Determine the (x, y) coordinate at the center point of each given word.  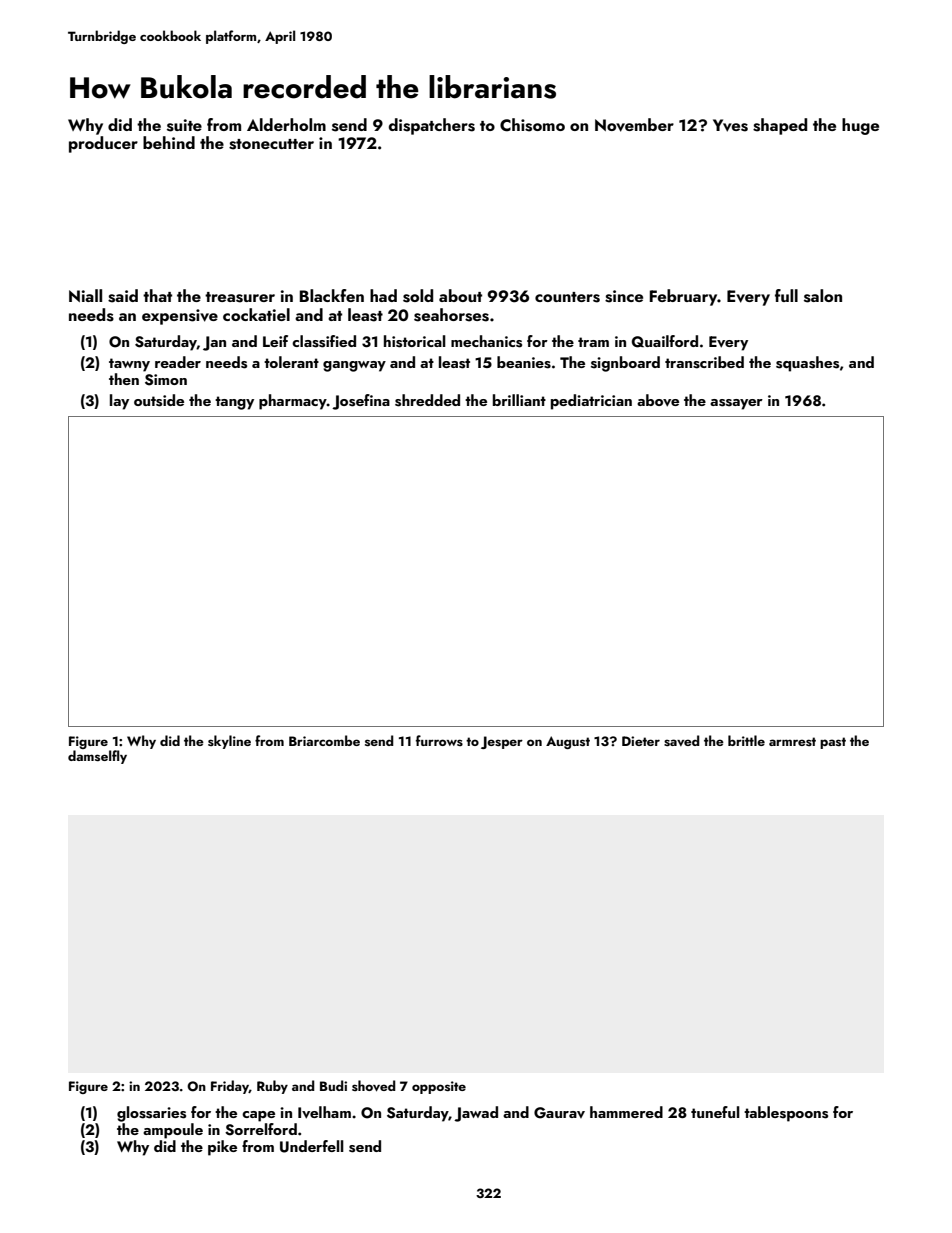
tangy (234, 403)
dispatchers (432, 126)
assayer (736, 404)
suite (184, 125)
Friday (230, 1087)
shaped (780, 126)
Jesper (502, 742)
